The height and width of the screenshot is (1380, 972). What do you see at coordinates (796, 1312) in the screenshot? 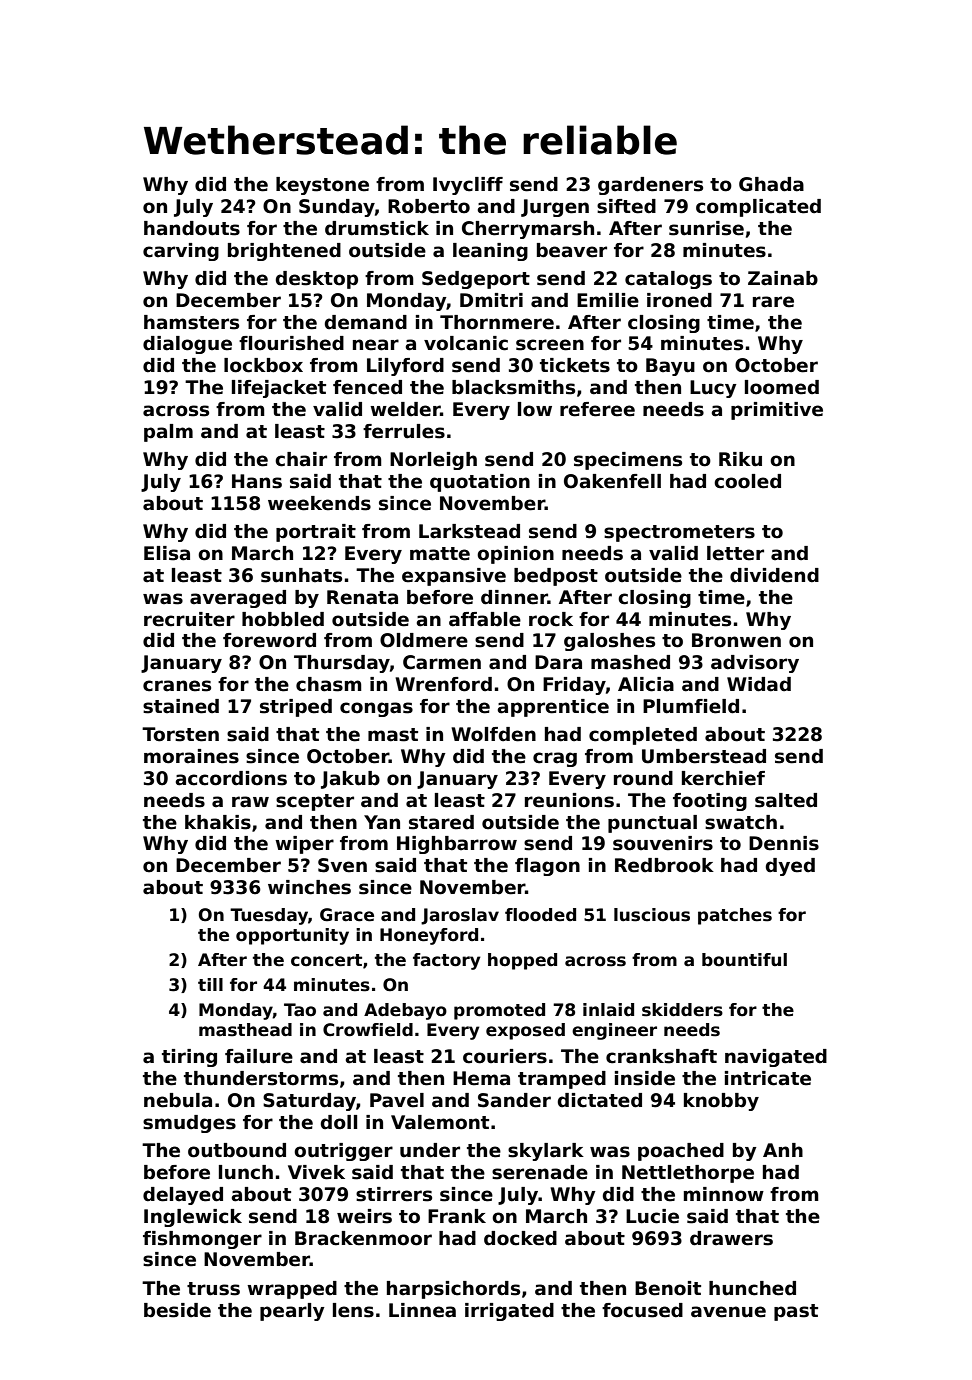
I see `past` at bounding box center [796, 1312].
